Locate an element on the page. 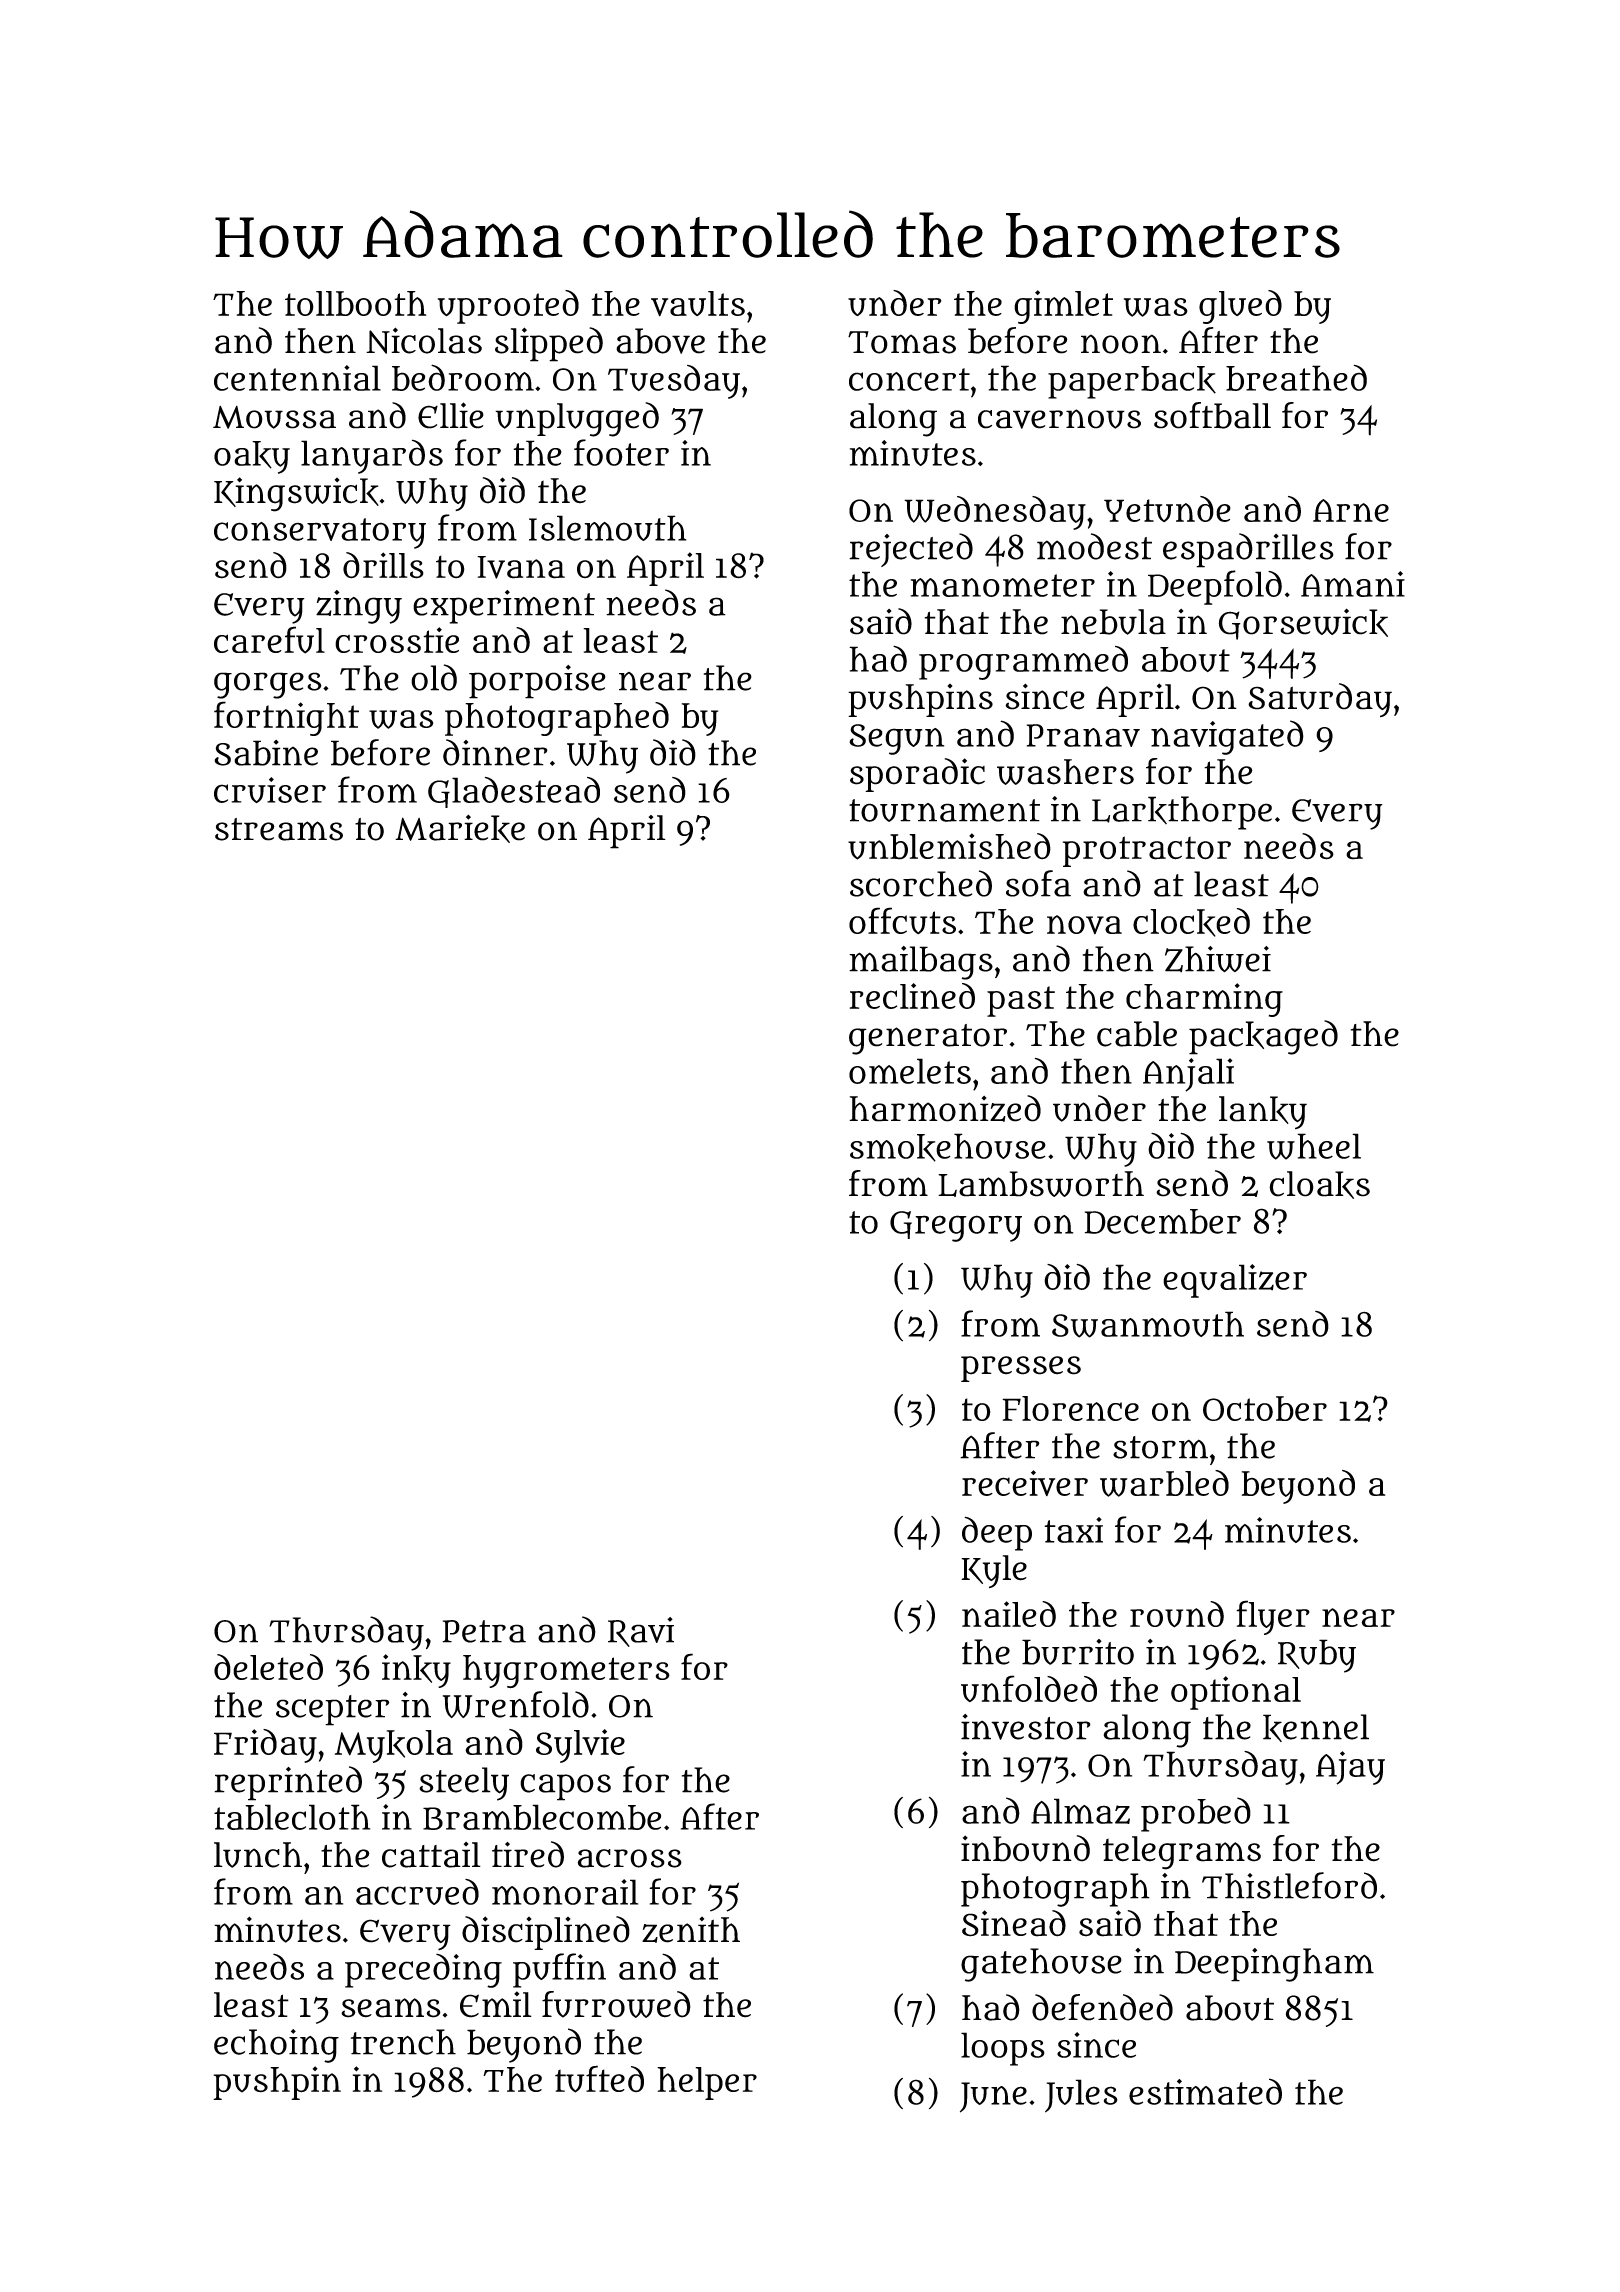 The height and width of the page is (2292, 1620). glued is located at coordinates (1240, 307).
